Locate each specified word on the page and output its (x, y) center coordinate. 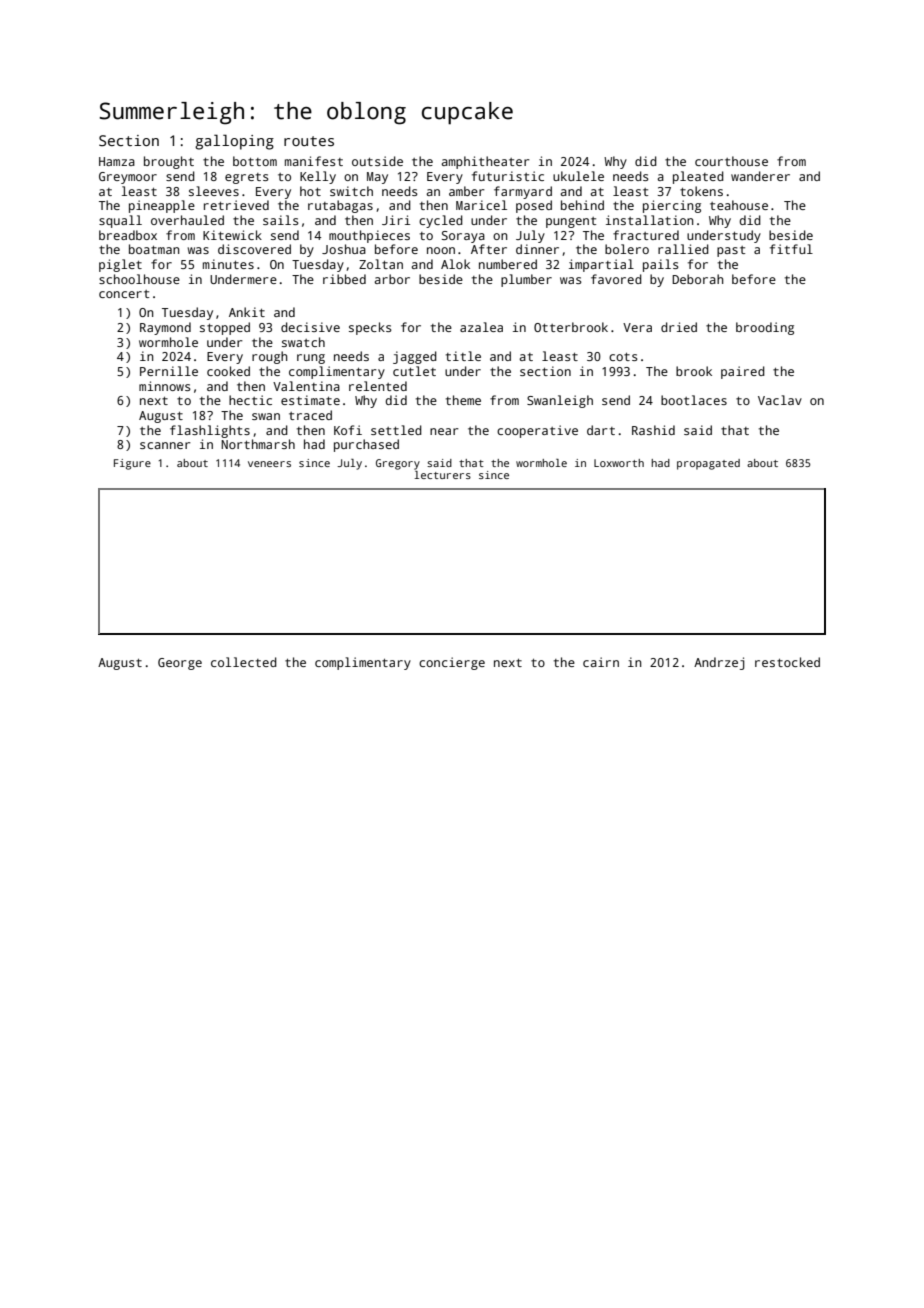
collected (244, 662)
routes (309, 141)
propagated (708, 464)
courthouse (731, 161)
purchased (366, 445)
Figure (132, 464)
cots (623, 357)
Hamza (117, 161)
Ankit (247, 312)
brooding (765, 328)
